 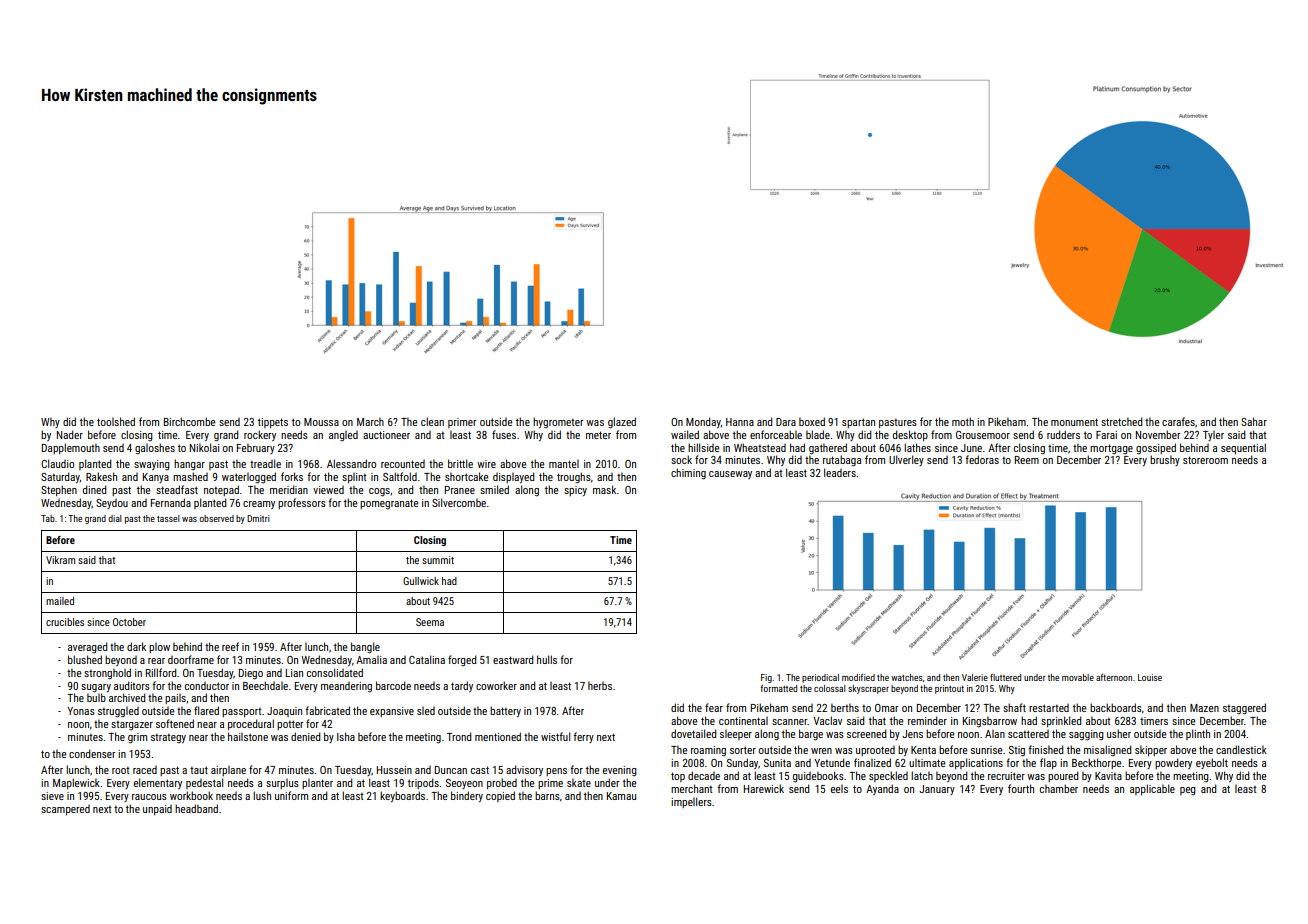 What do you see at coordinates (1021, 788) in the screenshot?
I see `fourth` at bounding box center [1021, 788].
